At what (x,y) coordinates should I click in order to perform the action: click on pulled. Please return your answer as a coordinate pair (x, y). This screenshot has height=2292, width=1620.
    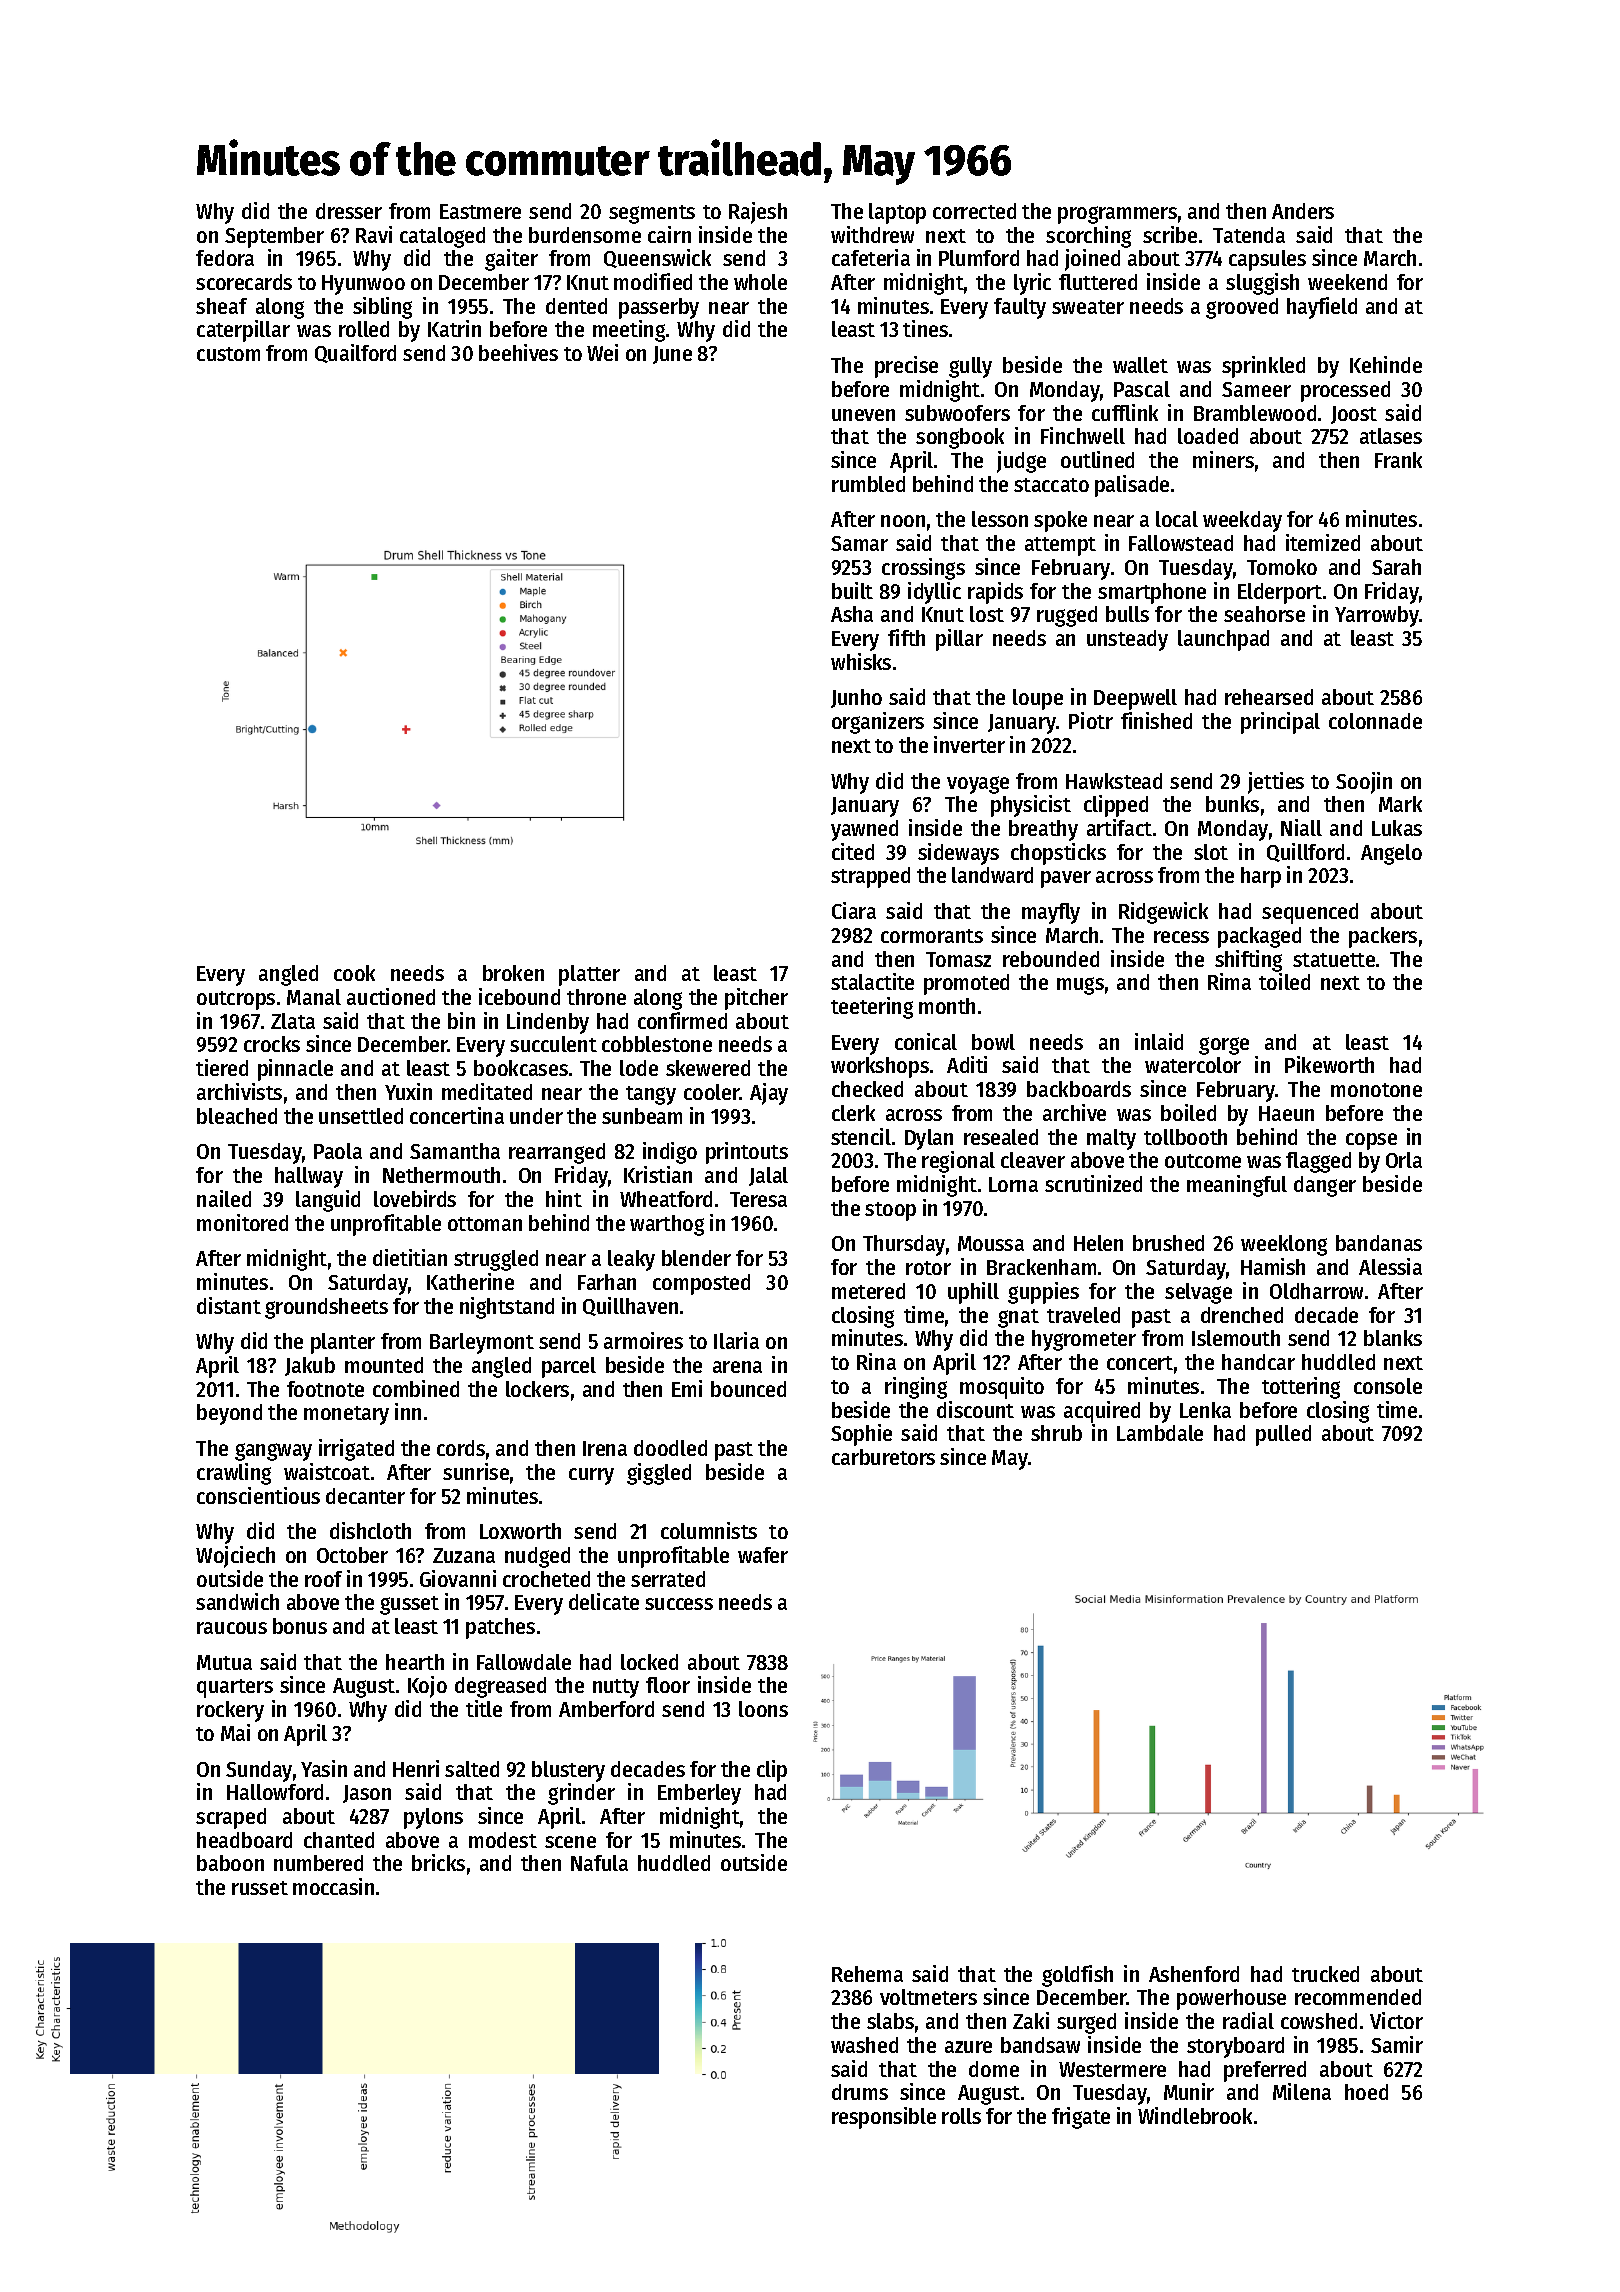
    Looking at the image, I should click on (1283, 1435).
